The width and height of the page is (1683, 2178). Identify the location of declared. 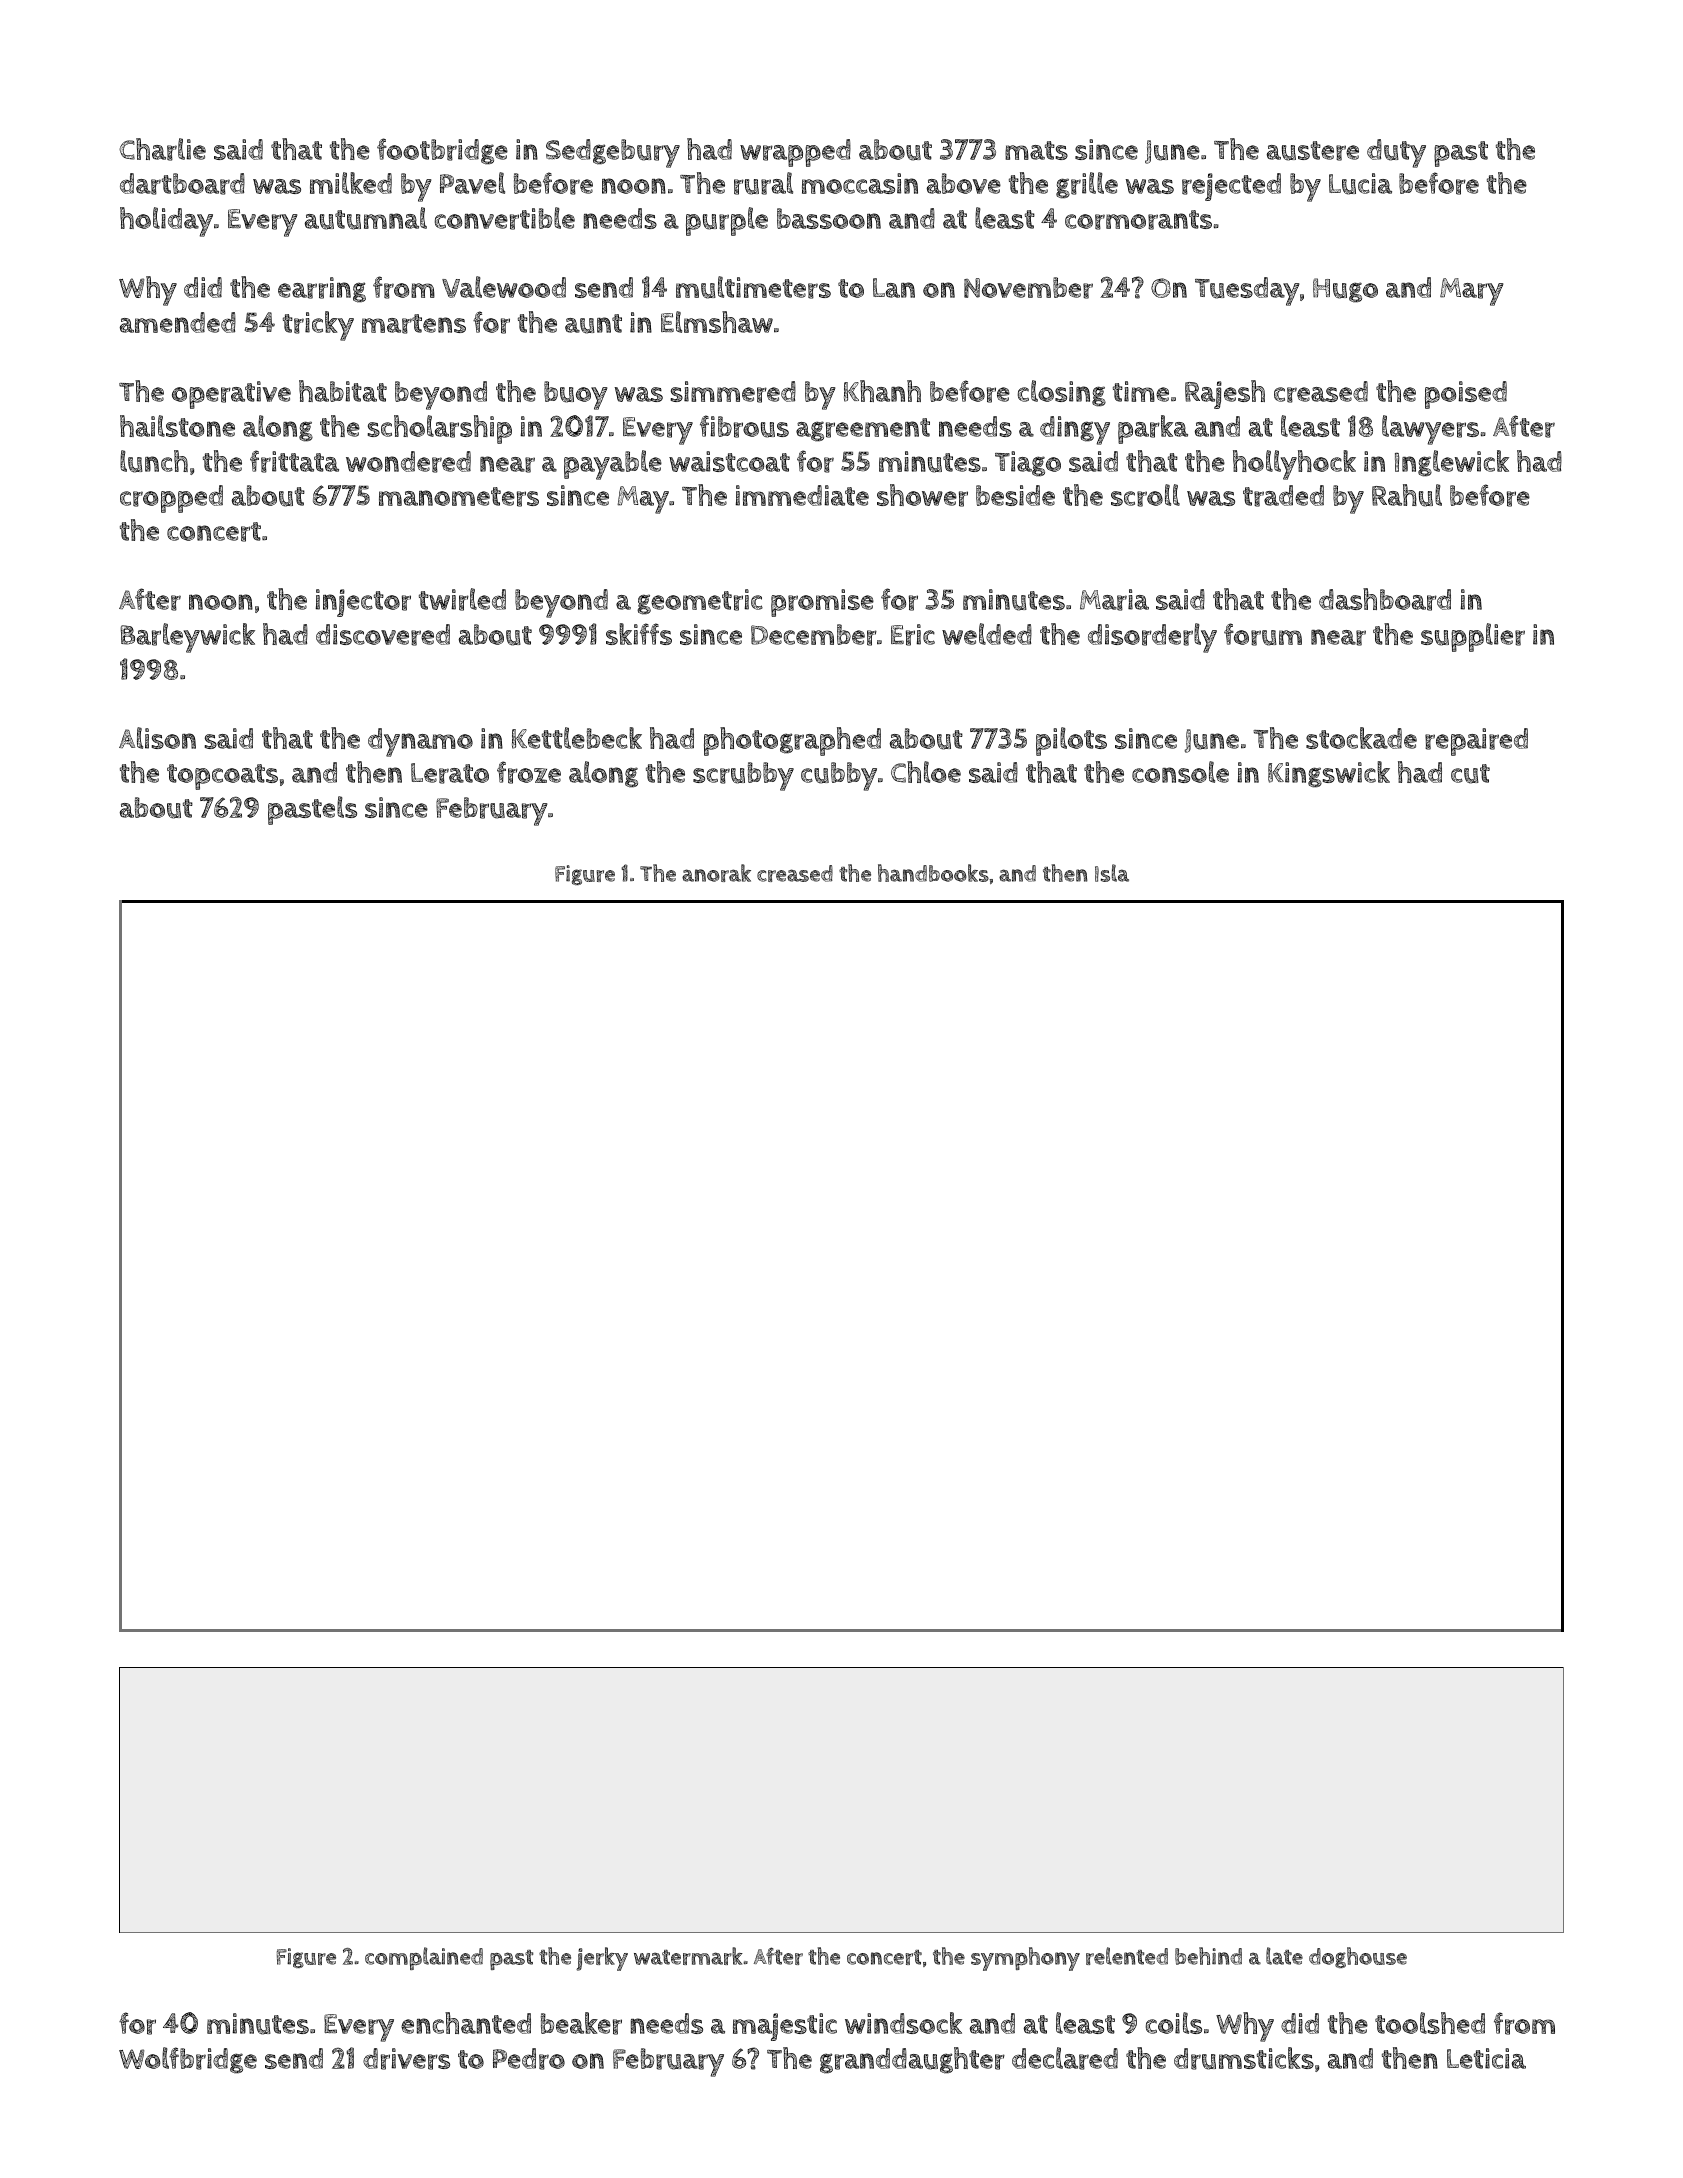
(1065, 2058).
